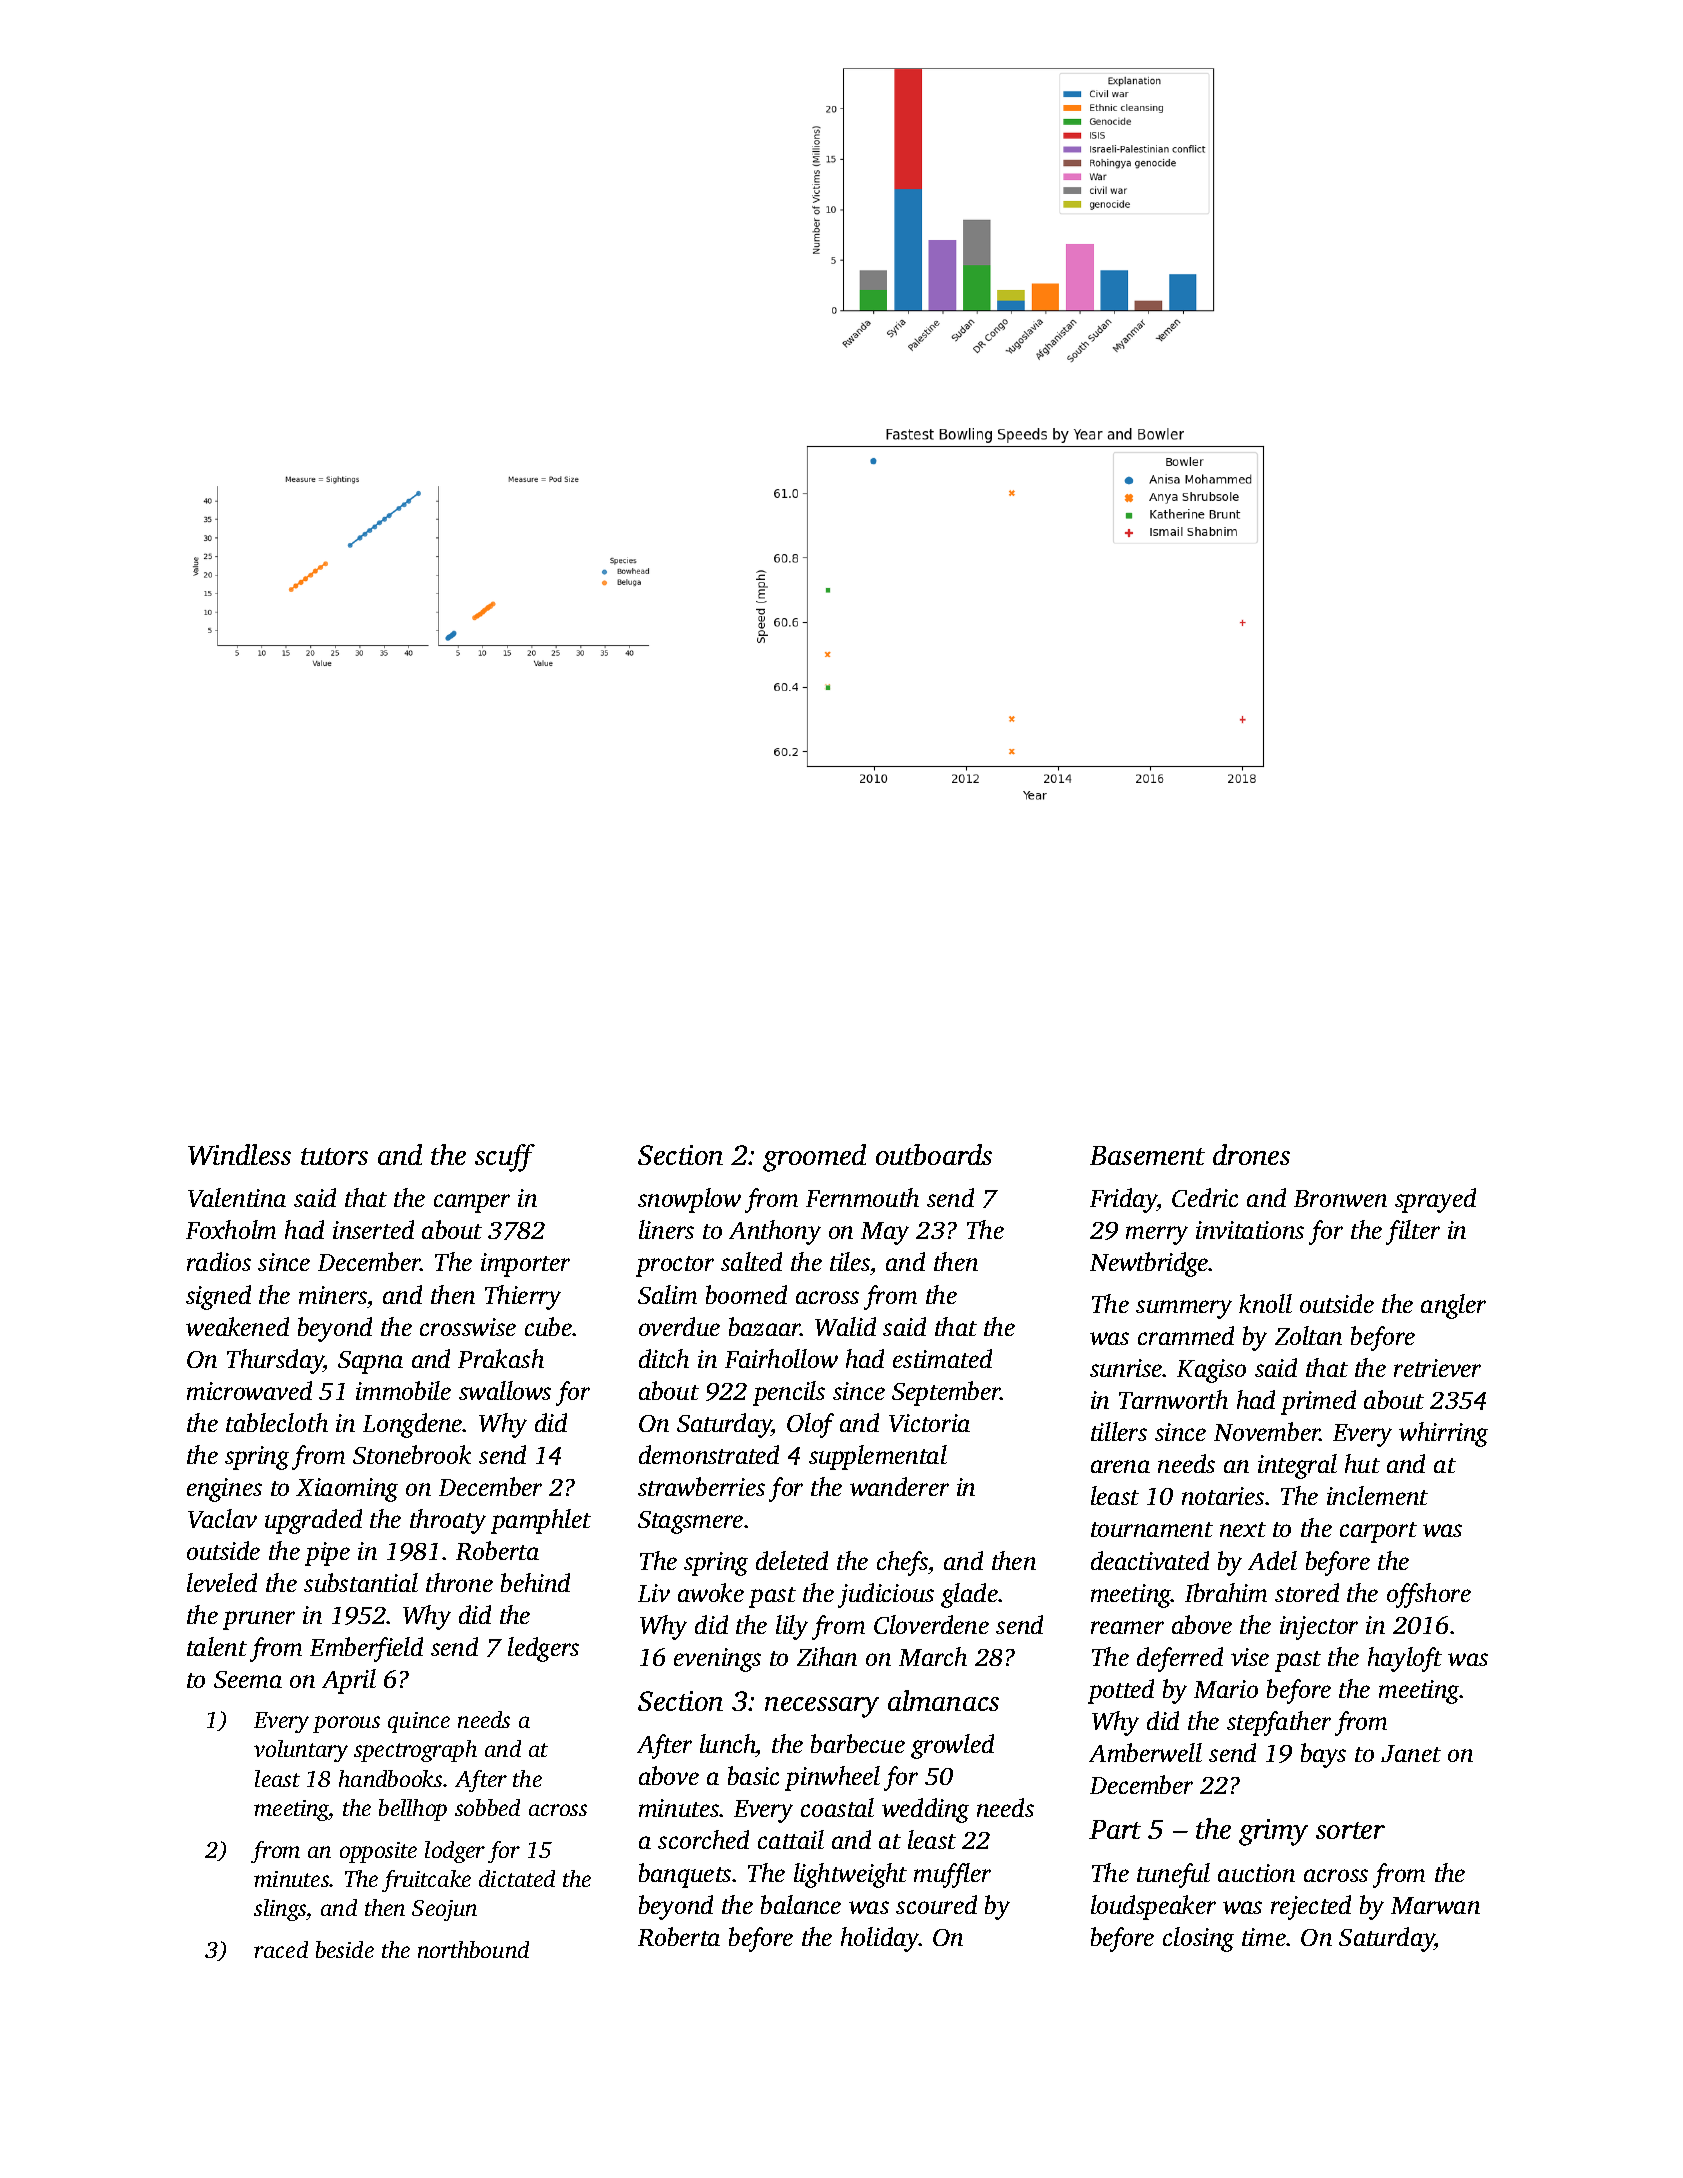  I want to click on beside, so click(345, 1949).
